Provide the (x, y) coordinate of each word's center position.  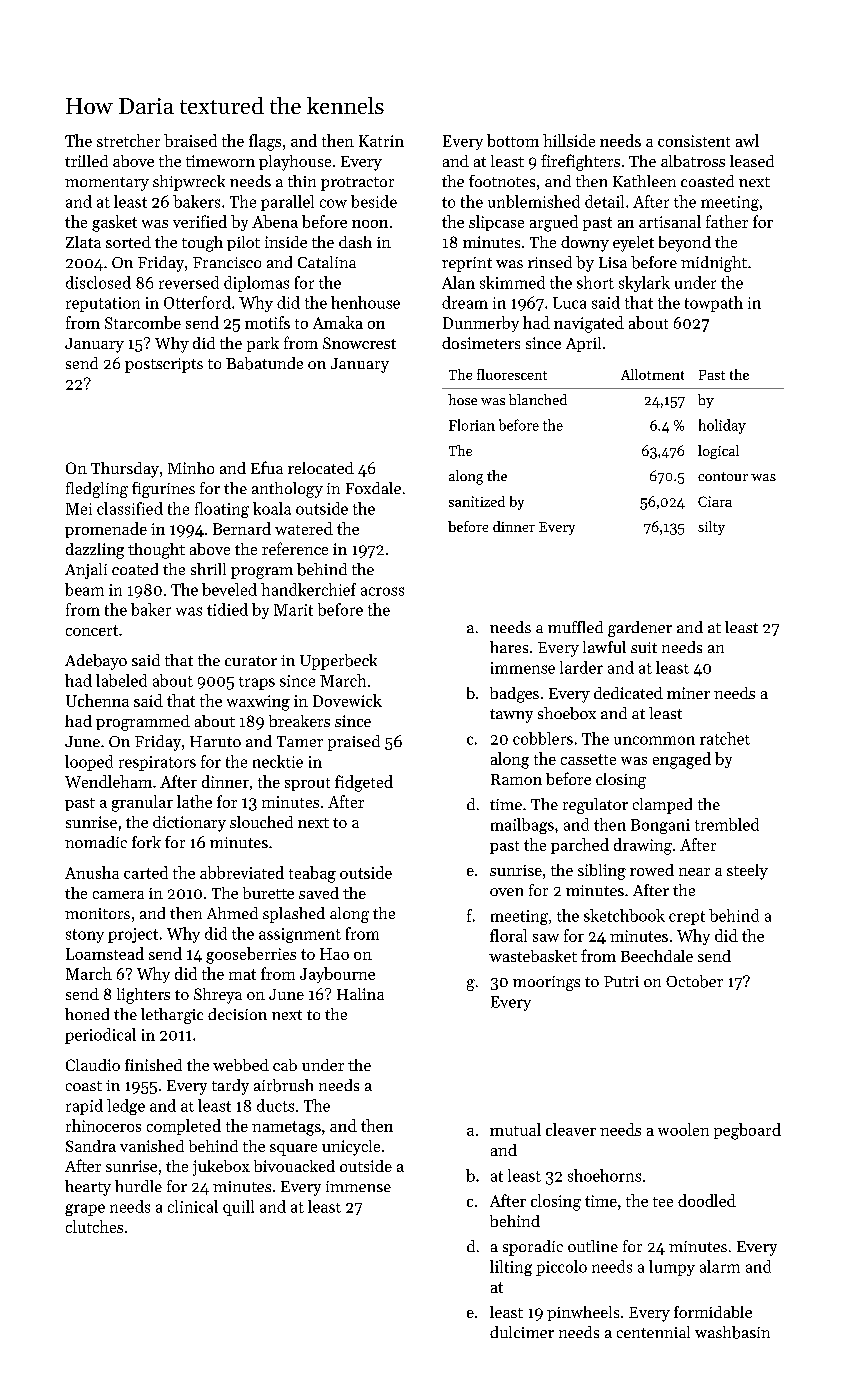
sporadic (533, 1248)
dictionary (189, 824)
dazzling (95, 551)
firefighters (580, 162)
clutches (94, 1226)
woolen (683, 1129)
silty (711, 528)
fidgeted (364, 783)
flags (265, 142)
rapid (84, 1107)
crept (687, 918)
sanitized (477, 501)
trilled (86, 161)
